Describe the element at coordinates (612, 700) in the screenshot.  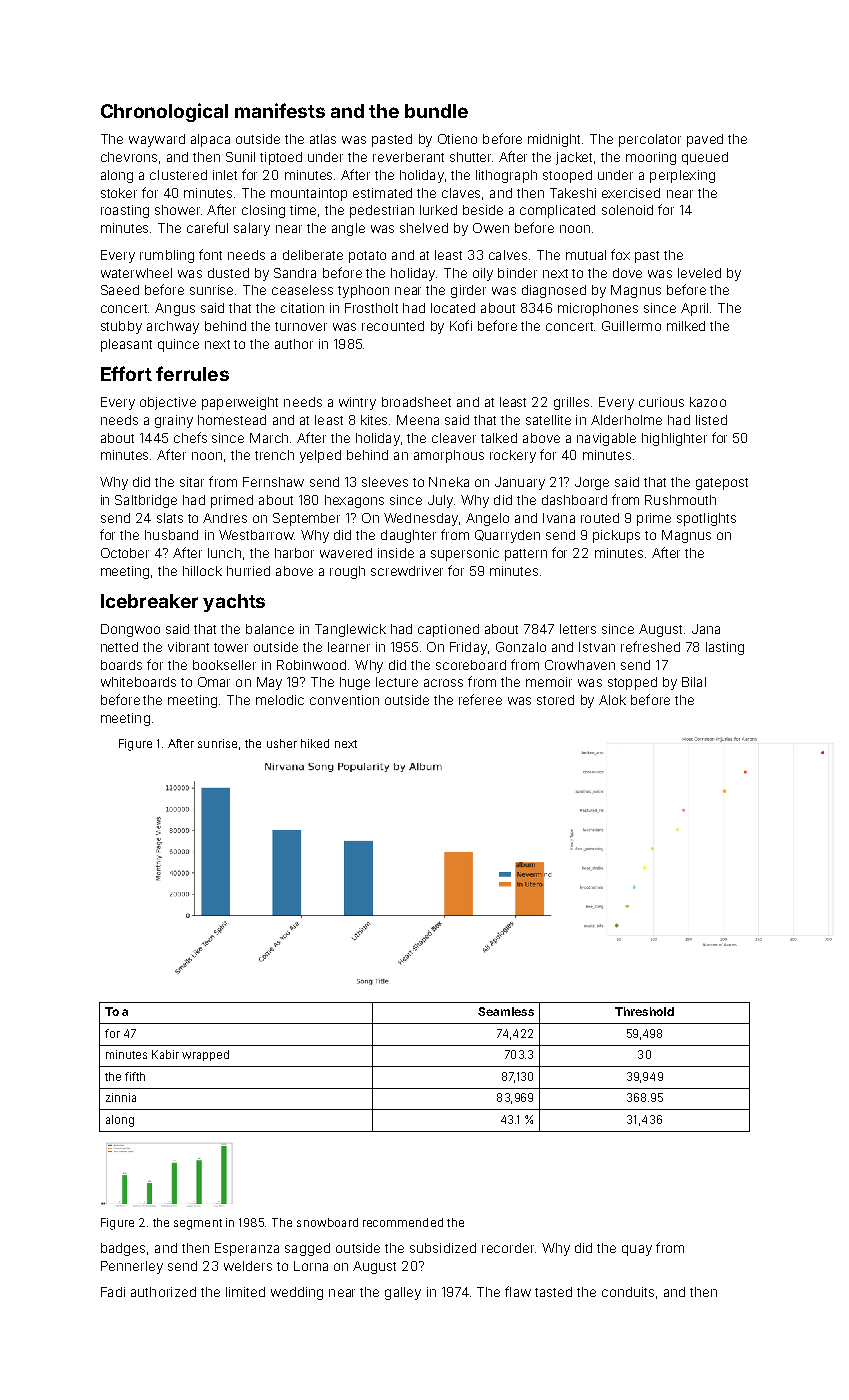
I see `Alok` at that location.
